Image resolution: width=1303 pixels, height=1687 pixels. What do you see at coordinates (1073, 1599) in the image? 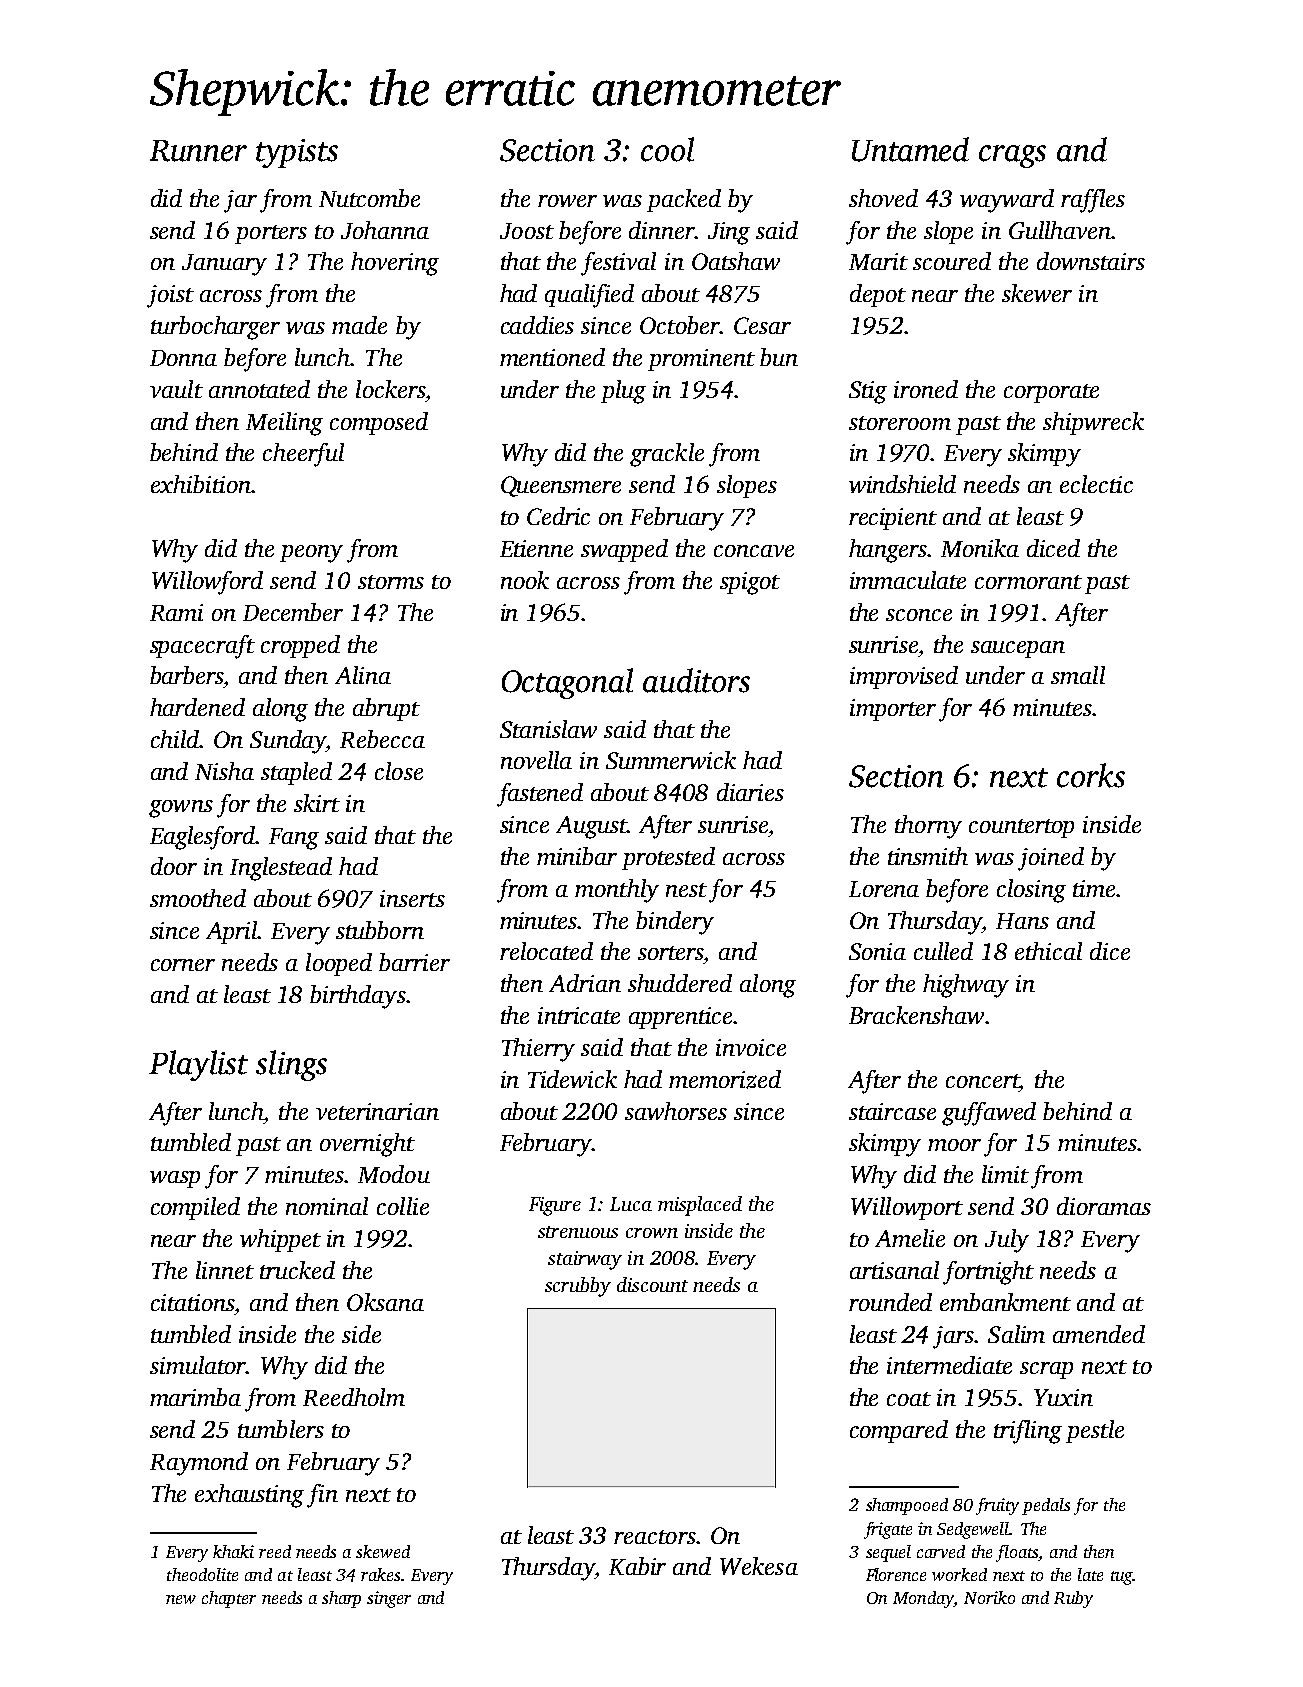
I see `Ruby` at bounding box center [1073, 1599].
